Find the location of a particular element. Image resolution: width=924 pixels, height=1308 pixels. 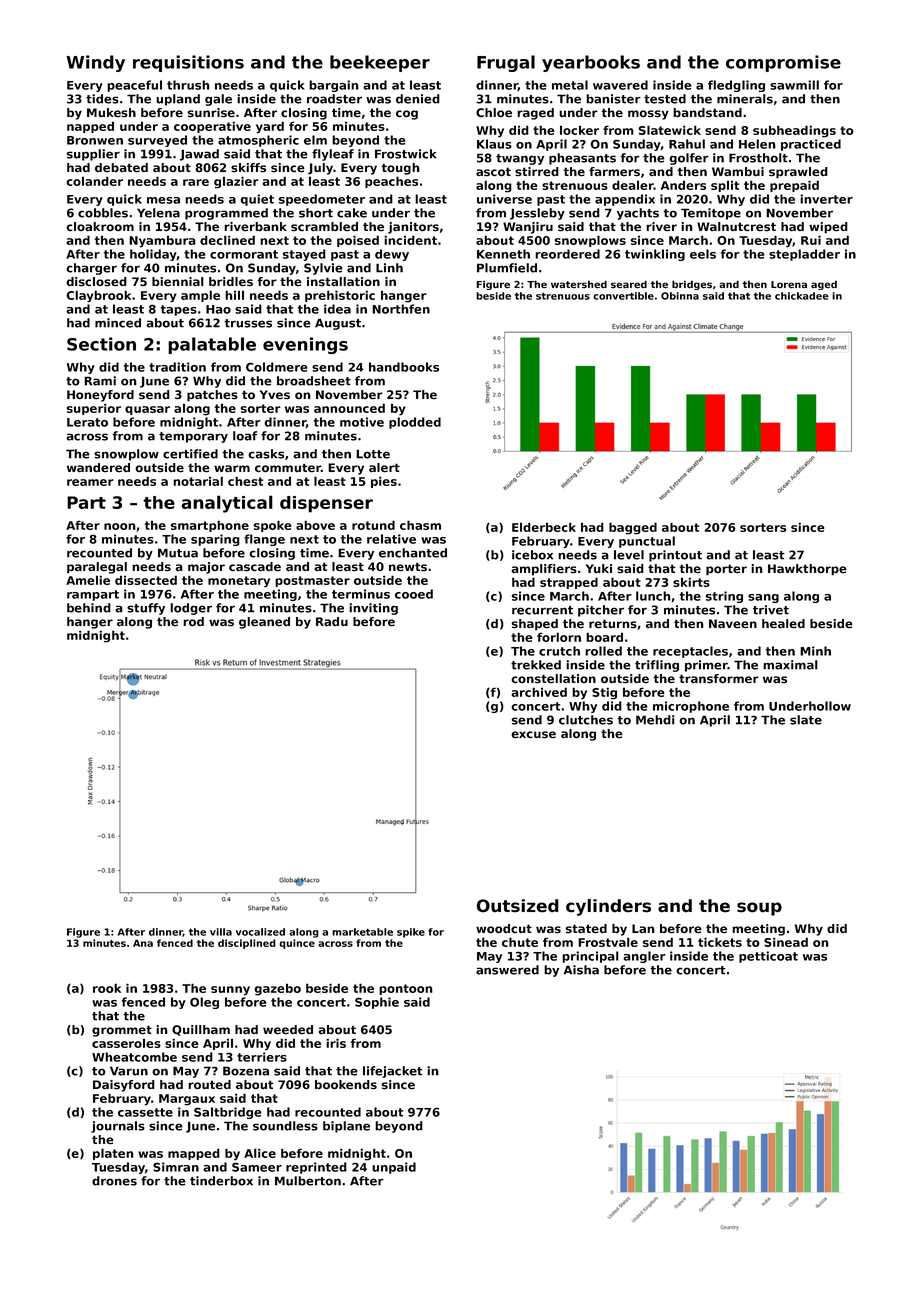

tinderbox is located at coordinates (221, 1181).
